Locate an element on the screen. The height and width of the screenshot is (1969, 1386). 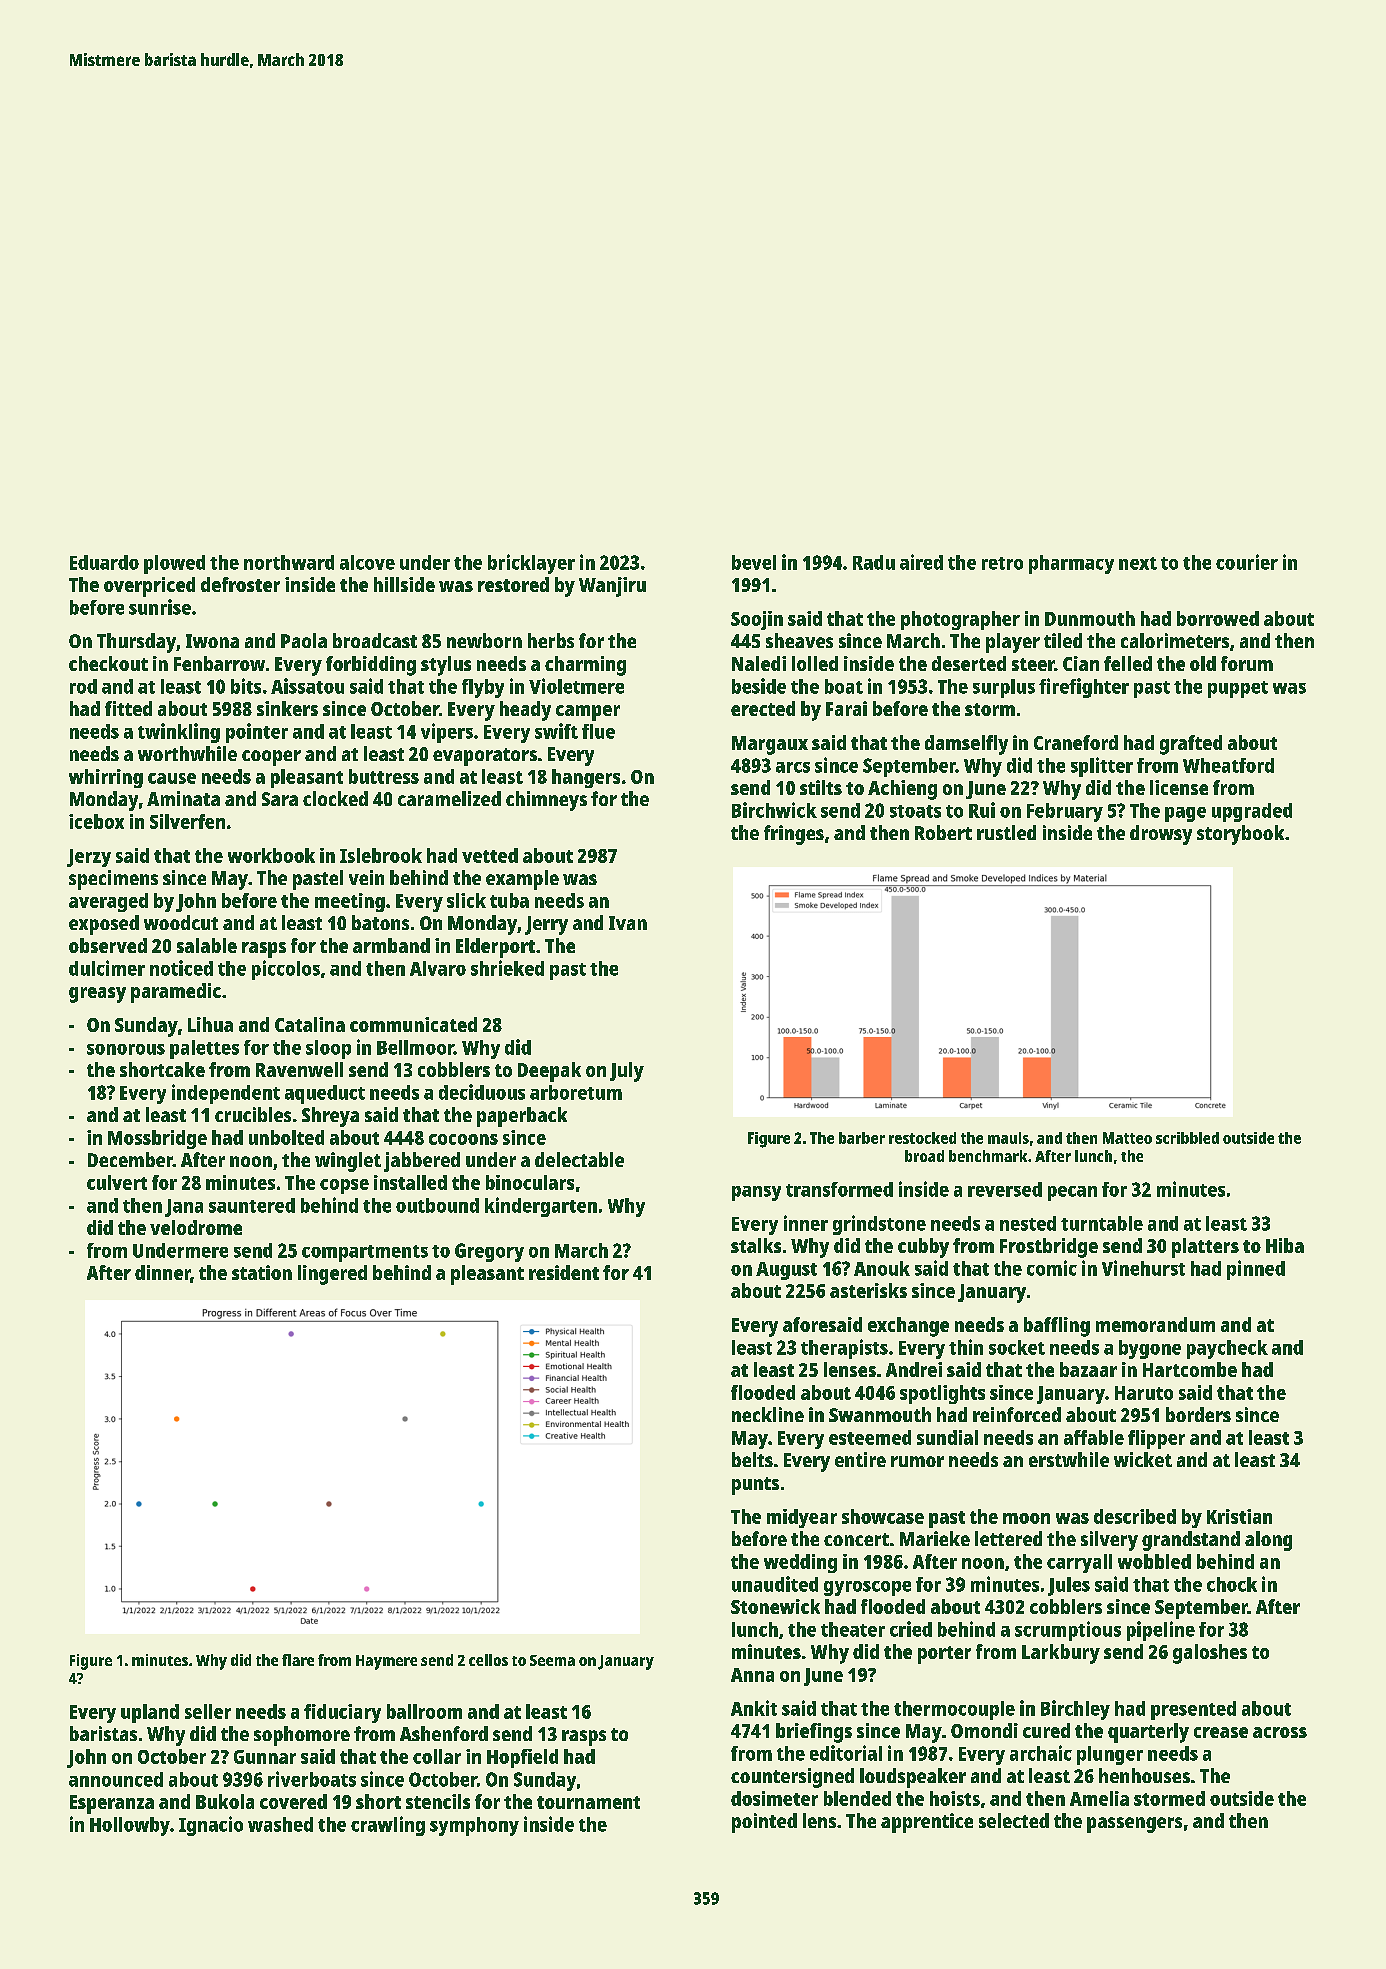
washed is located at coordinates (280, 1824).
